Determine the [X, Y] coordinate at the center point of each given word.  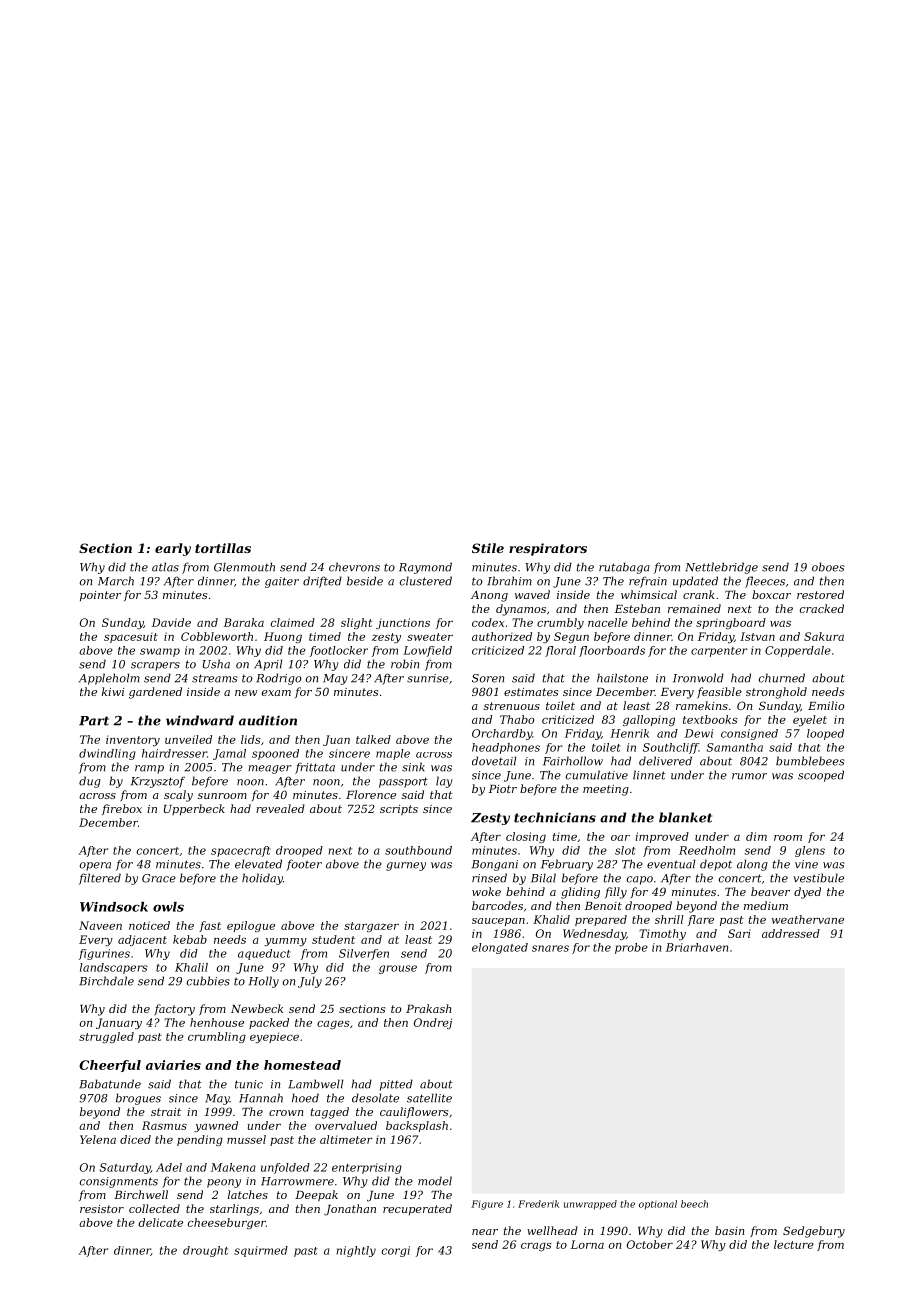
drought [205, 1251]
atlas [165, 567]
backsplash [417, 1126]
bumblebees [810, 761]
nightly [356, 1251]
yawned [216, 1126]
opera [95, 866]
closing [526, 837]
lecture [794, 1244]
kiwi [113, 691]
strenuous [512, 706]
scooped [821, 776]
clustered [426, 581]
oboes [828, 567]
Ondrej [433, 1023]
